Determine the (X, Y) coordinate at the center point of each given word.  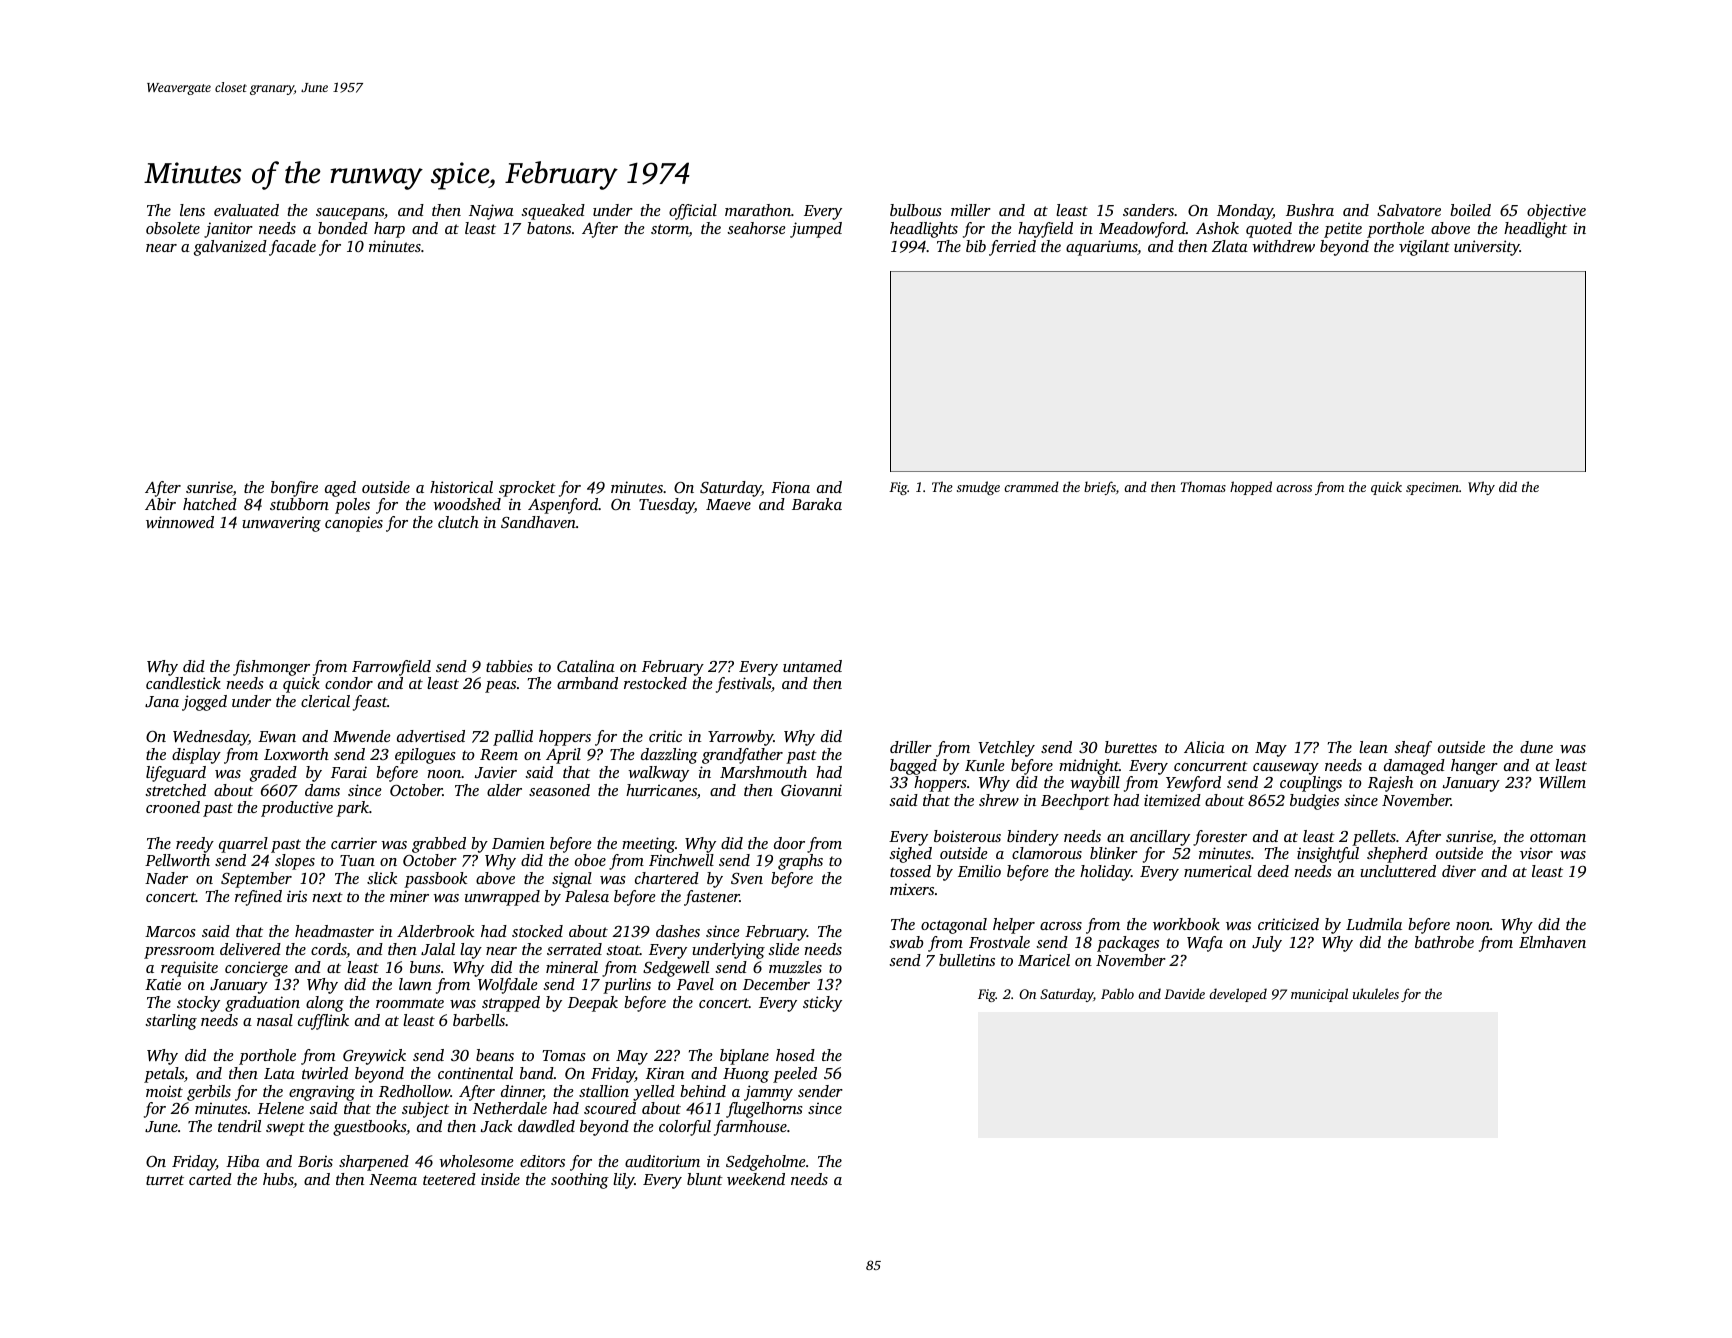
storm (670, 230)
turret (165, 1180)
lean (1373, 747)
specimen (1432, 488)
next (327, 897)
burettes (1131, 747)
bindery (1033, 838)
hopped (1251, 488)
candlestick (183, 683)
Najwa (491, 212)
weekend (756, 1179)
